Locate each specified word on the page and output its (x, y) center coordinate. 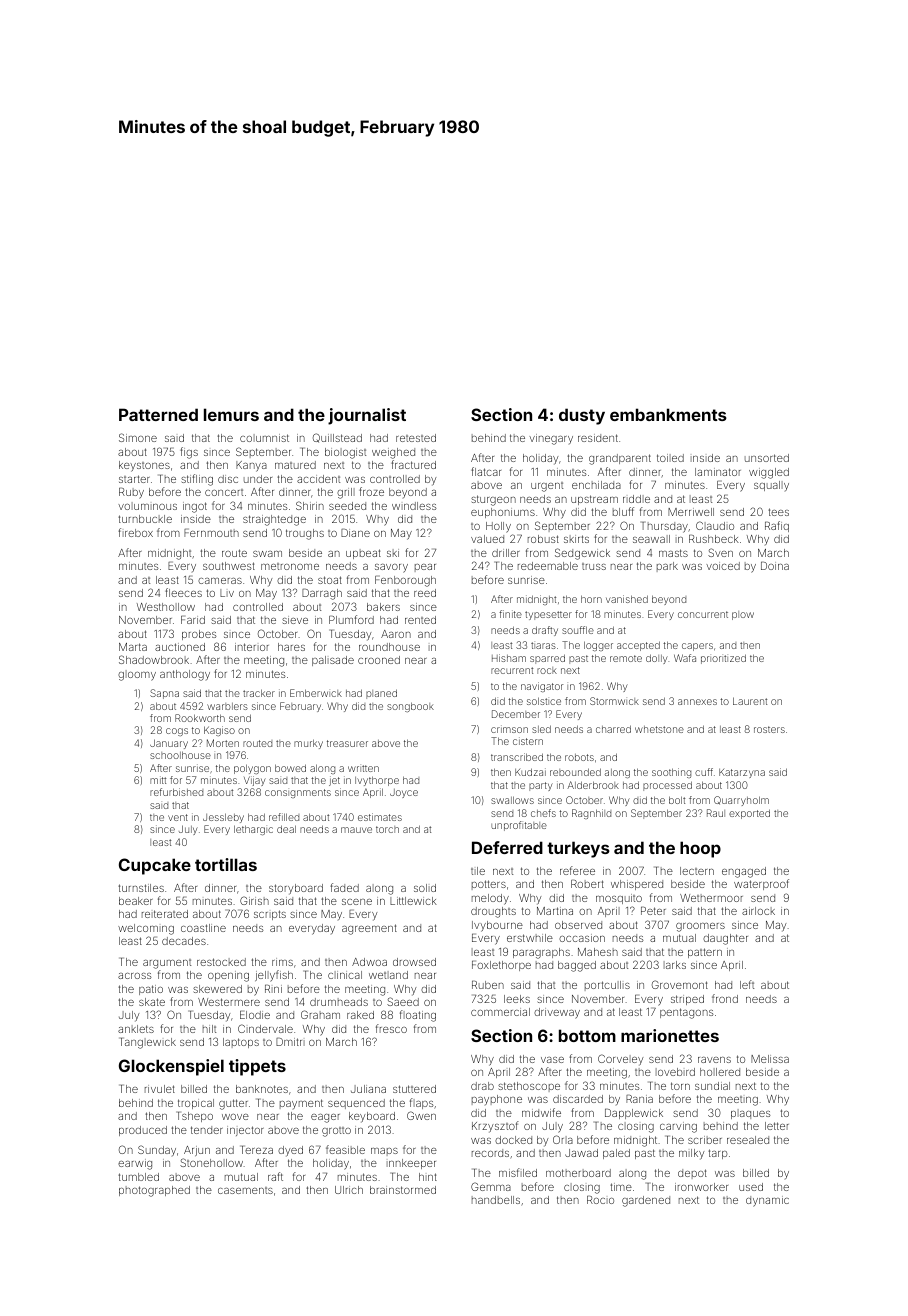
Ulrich (349, 1190)
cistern (528, 741)
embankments (668, 414)
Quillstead (337, 438)
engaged (744, 872)
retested (416, 438)
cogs (177, 732)
